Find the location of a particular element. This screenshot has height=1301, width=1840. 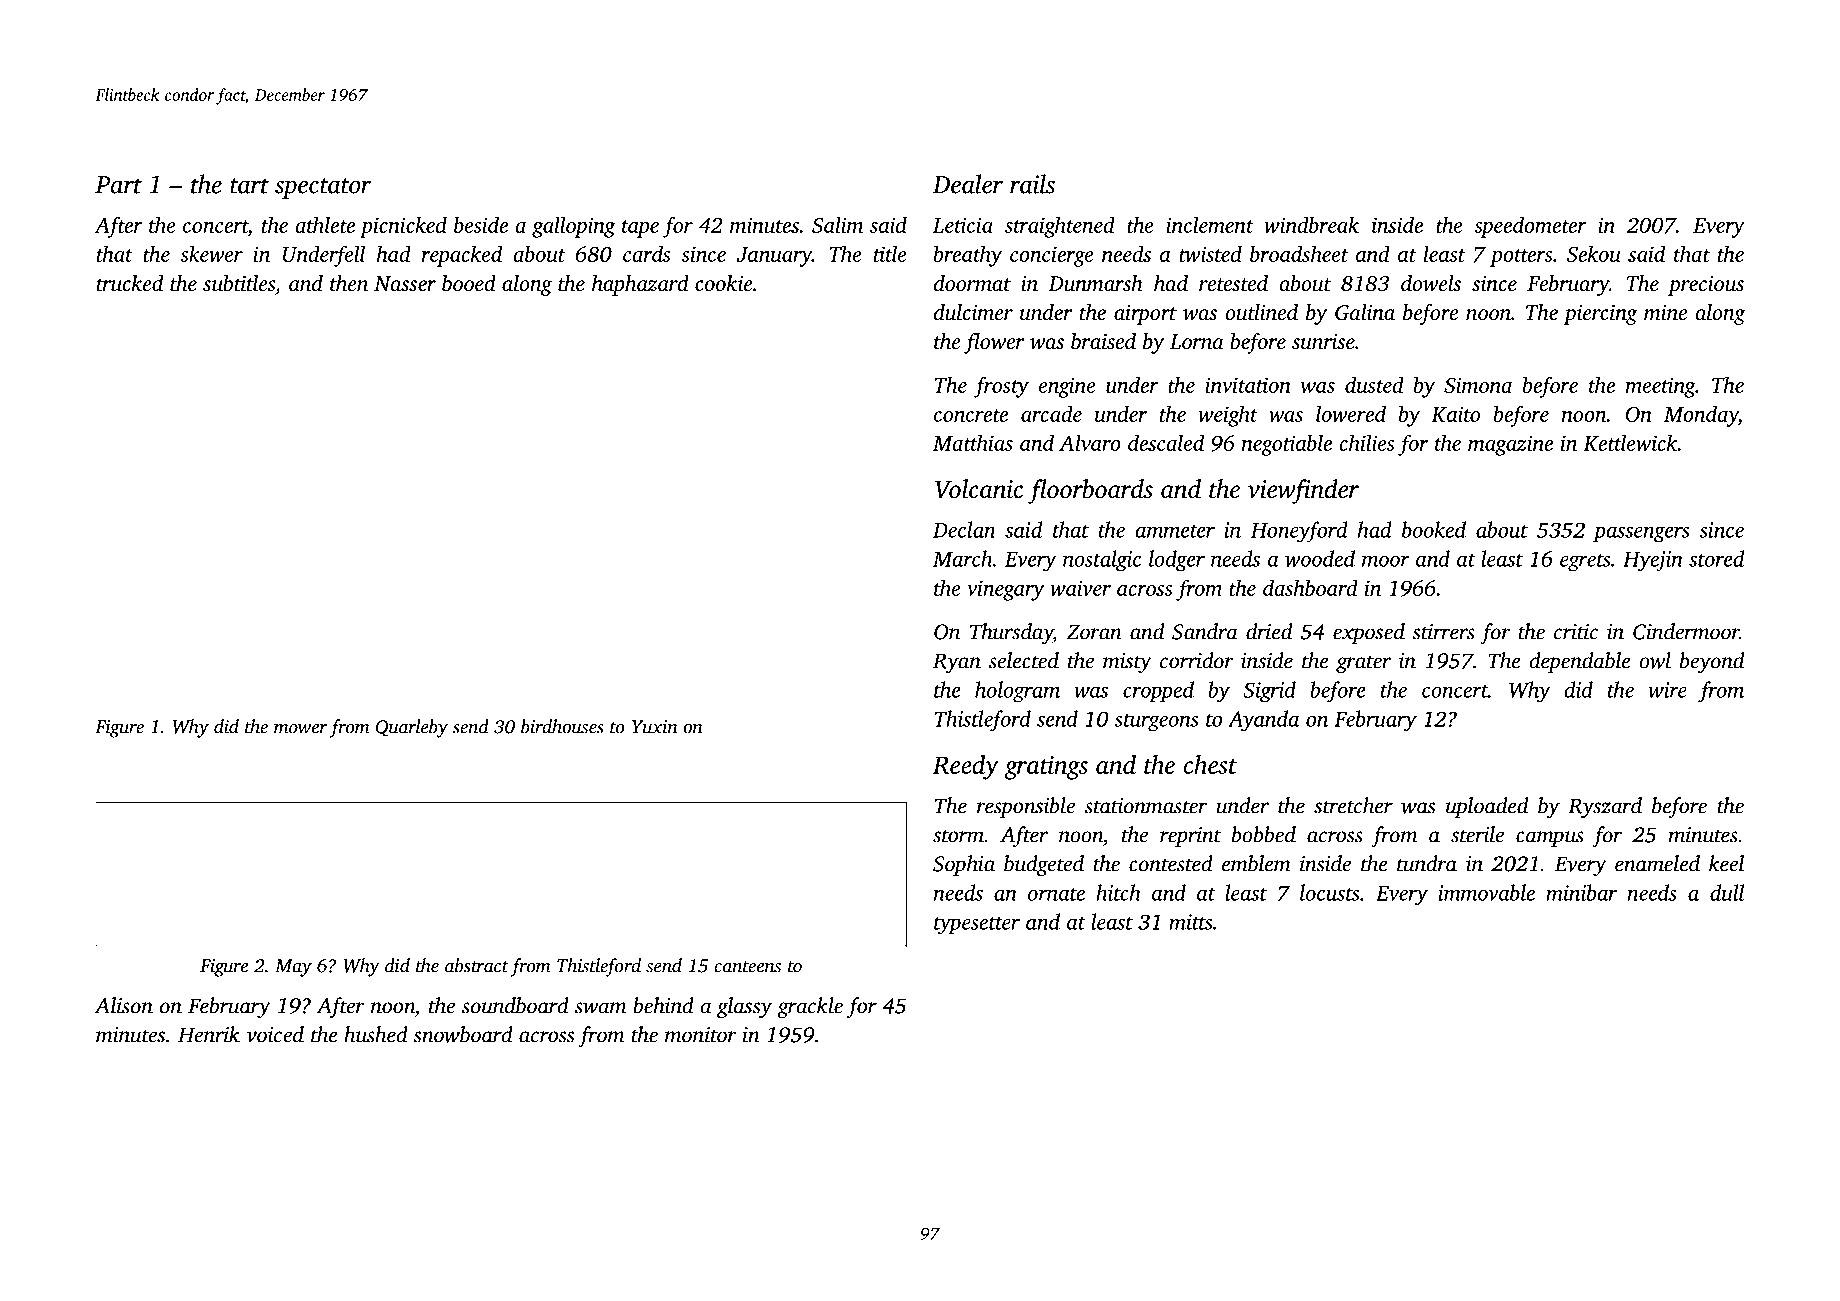

Part is located at coordinates (118, 185).
